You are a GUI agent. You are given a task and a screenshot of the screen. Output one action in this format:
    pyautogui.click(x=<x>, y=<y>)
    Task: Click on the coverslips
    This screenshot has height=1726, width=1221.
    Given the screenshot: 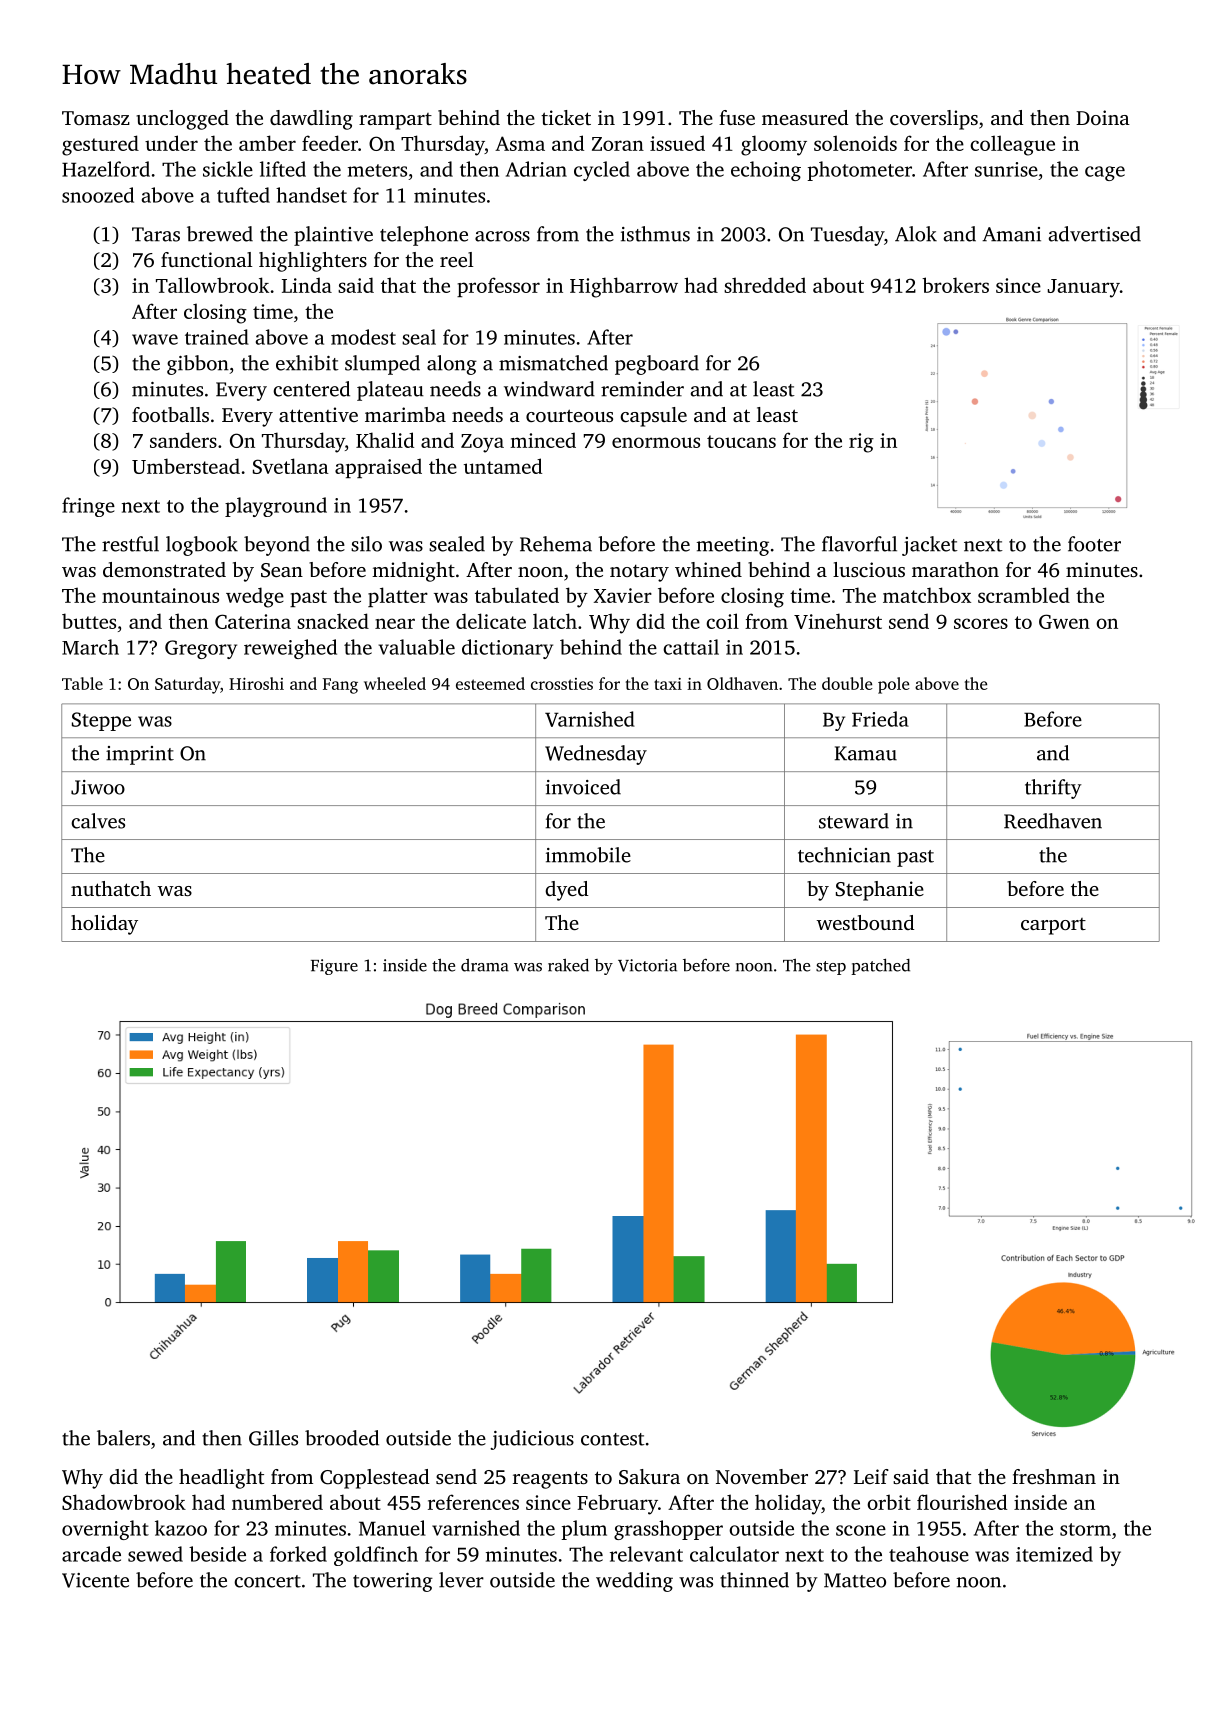 What is the action you would take?
    pyautogui.click(x=934, y=120)
